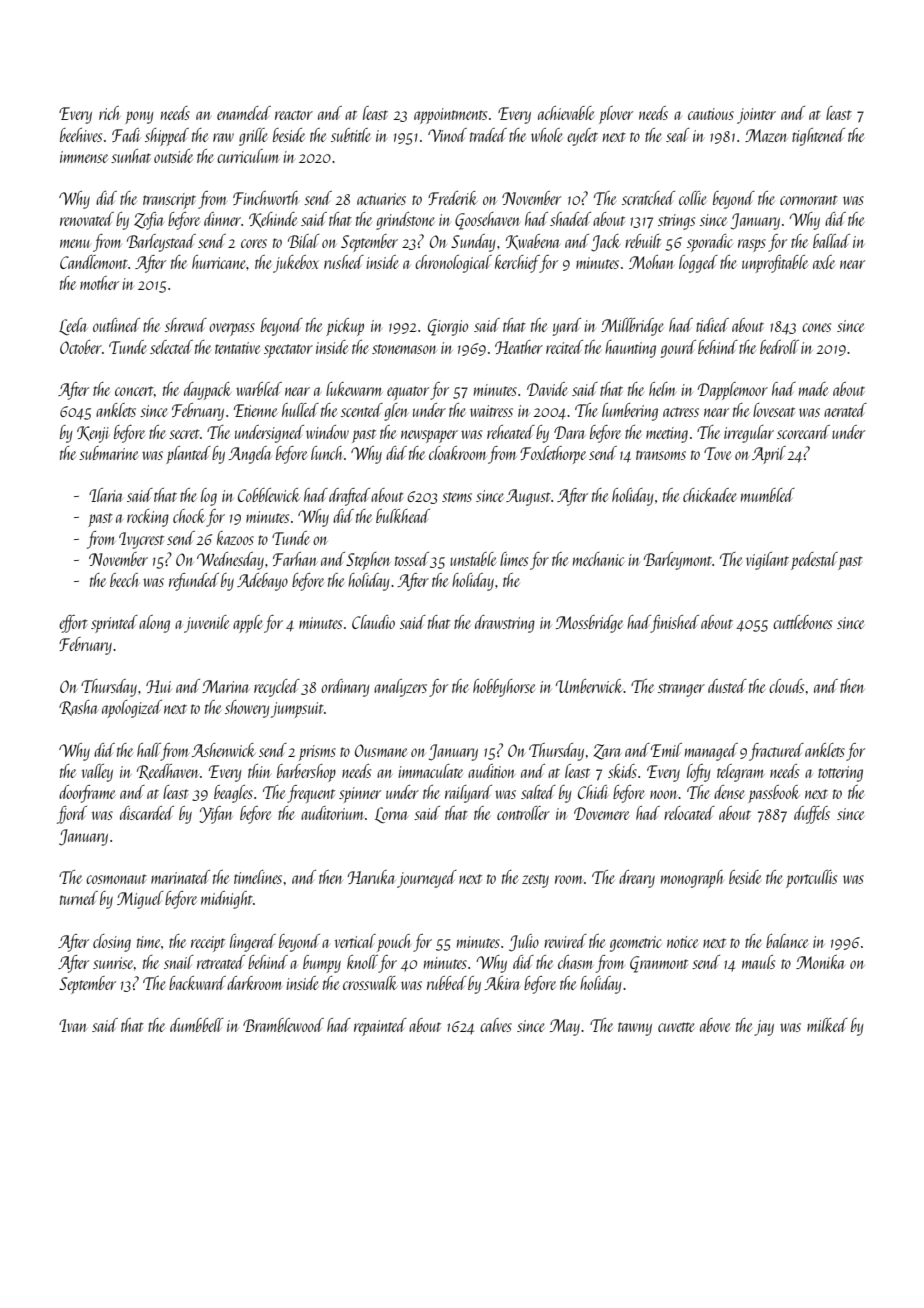 The height and width of the screenshot is (1308, 924). What do you see at coordinates (816, 327) in the screenshot?
I see `cones` at bounding box center [816, 327].
